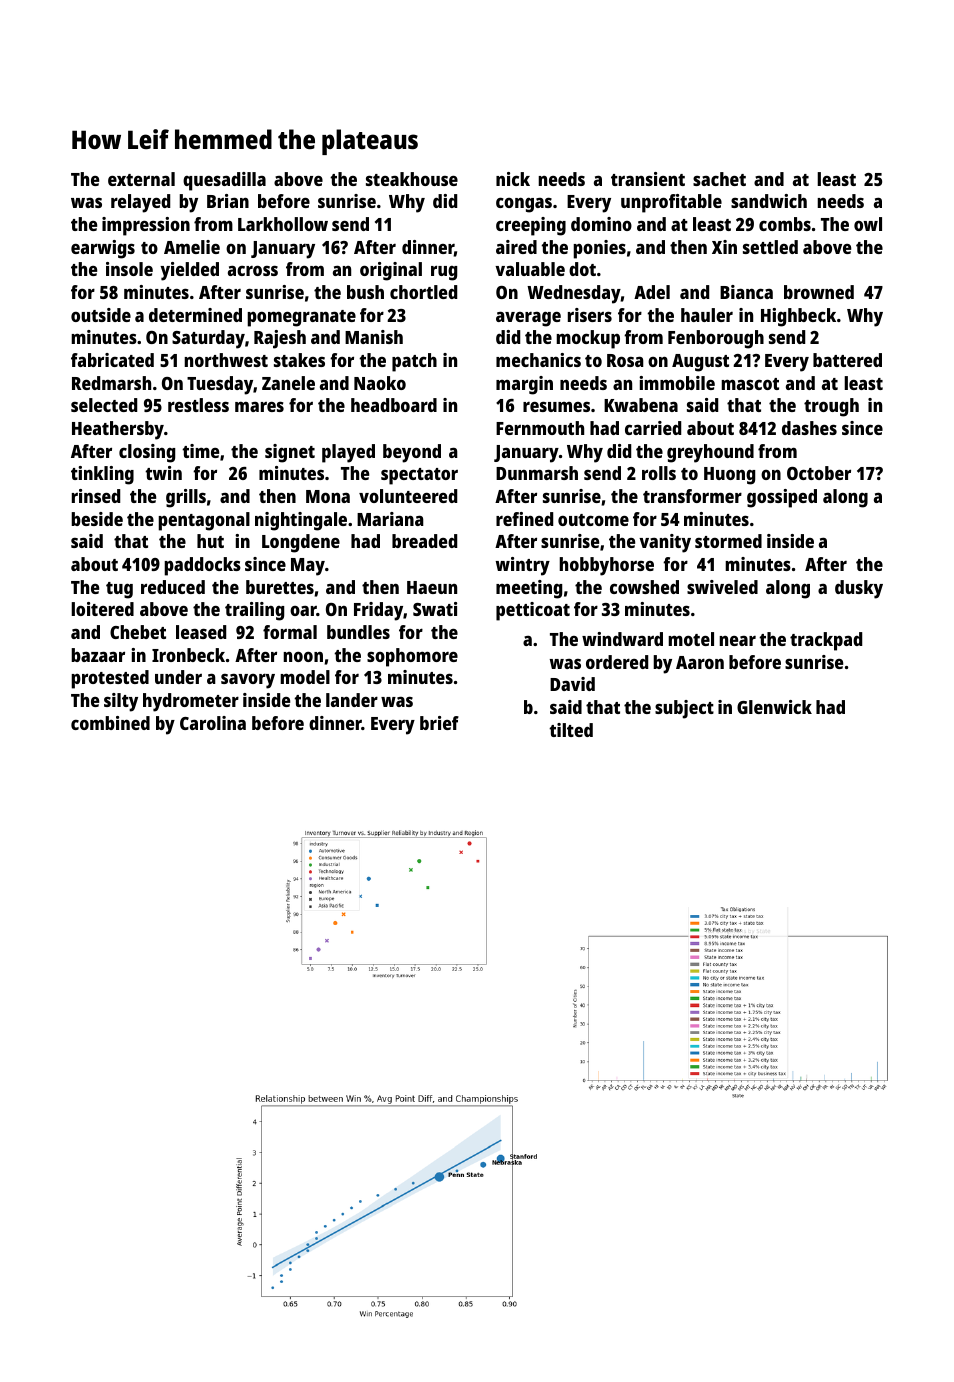 The height and width of the page is (1382, 954). What do you see at coordinates (141, 179) in the page?
I see `external` at bounding box center [141, 179].
